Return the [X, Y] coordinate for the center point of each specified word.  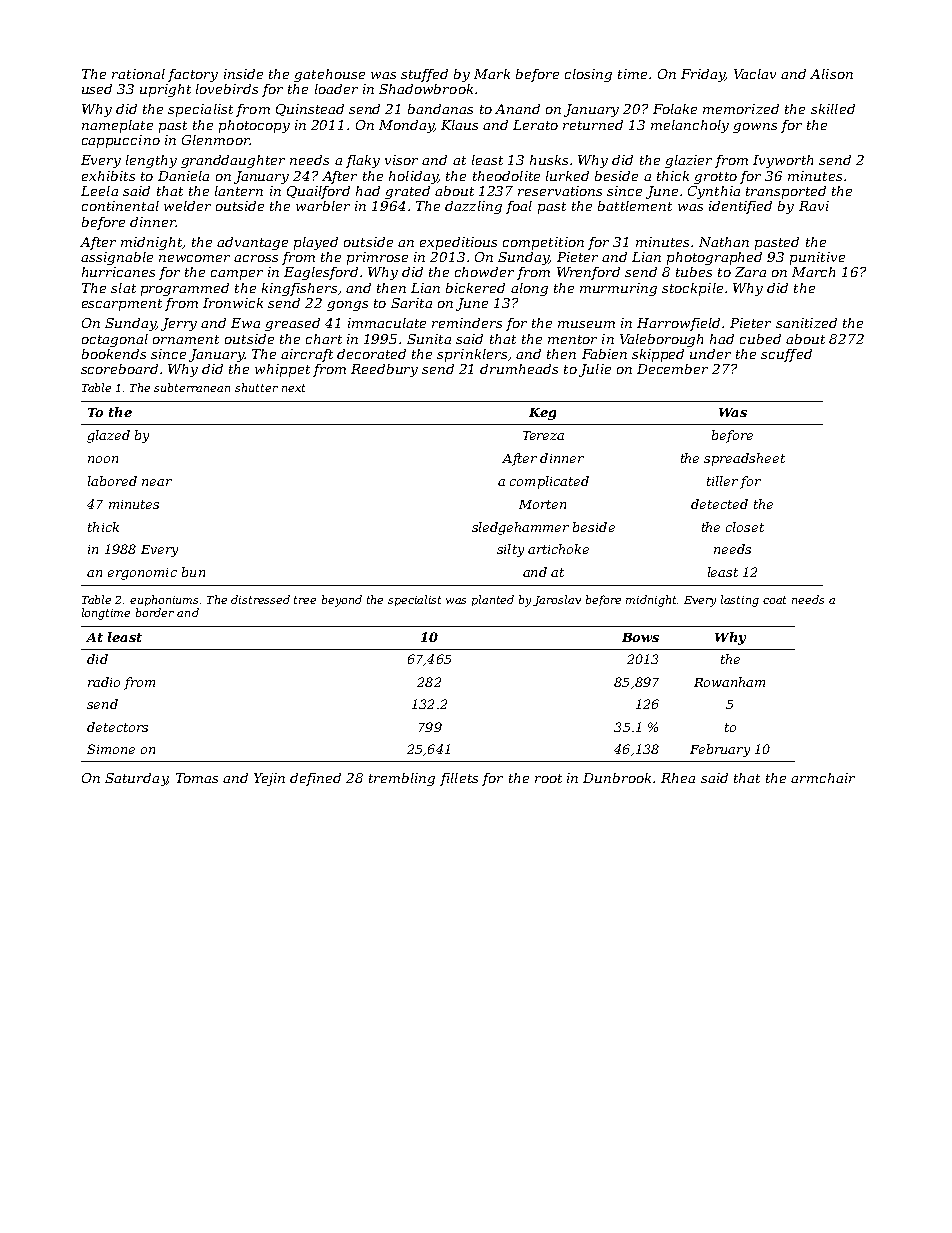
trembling [402, 779]
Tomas [197, 778]
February [720, 750]
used [97, 89]
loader [336, 89]
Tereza [543, 435]
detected [719, 504]
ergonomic [142, 574]
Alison [831, 74]
